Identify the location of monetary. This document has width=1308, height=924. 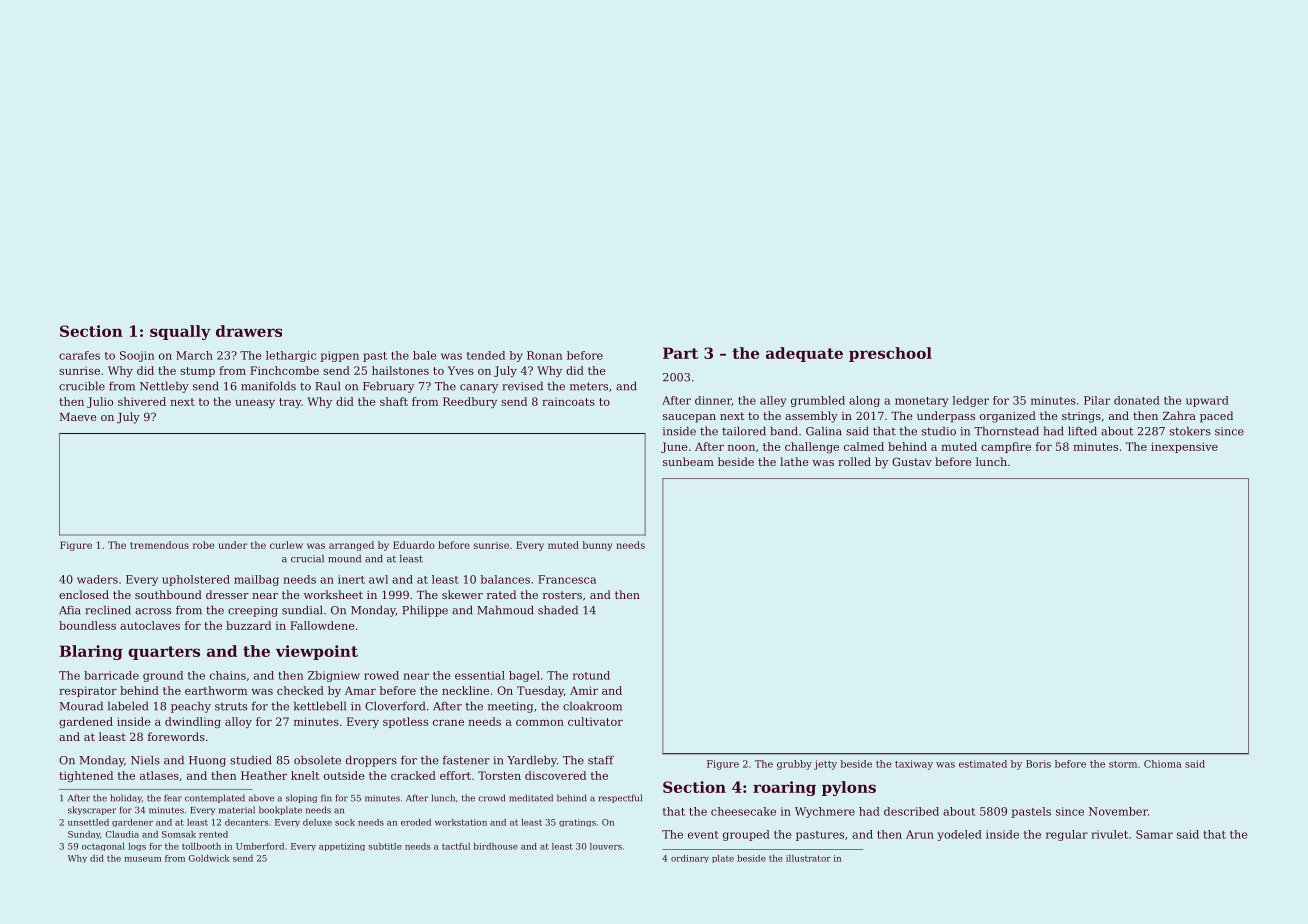
(921, 402).
